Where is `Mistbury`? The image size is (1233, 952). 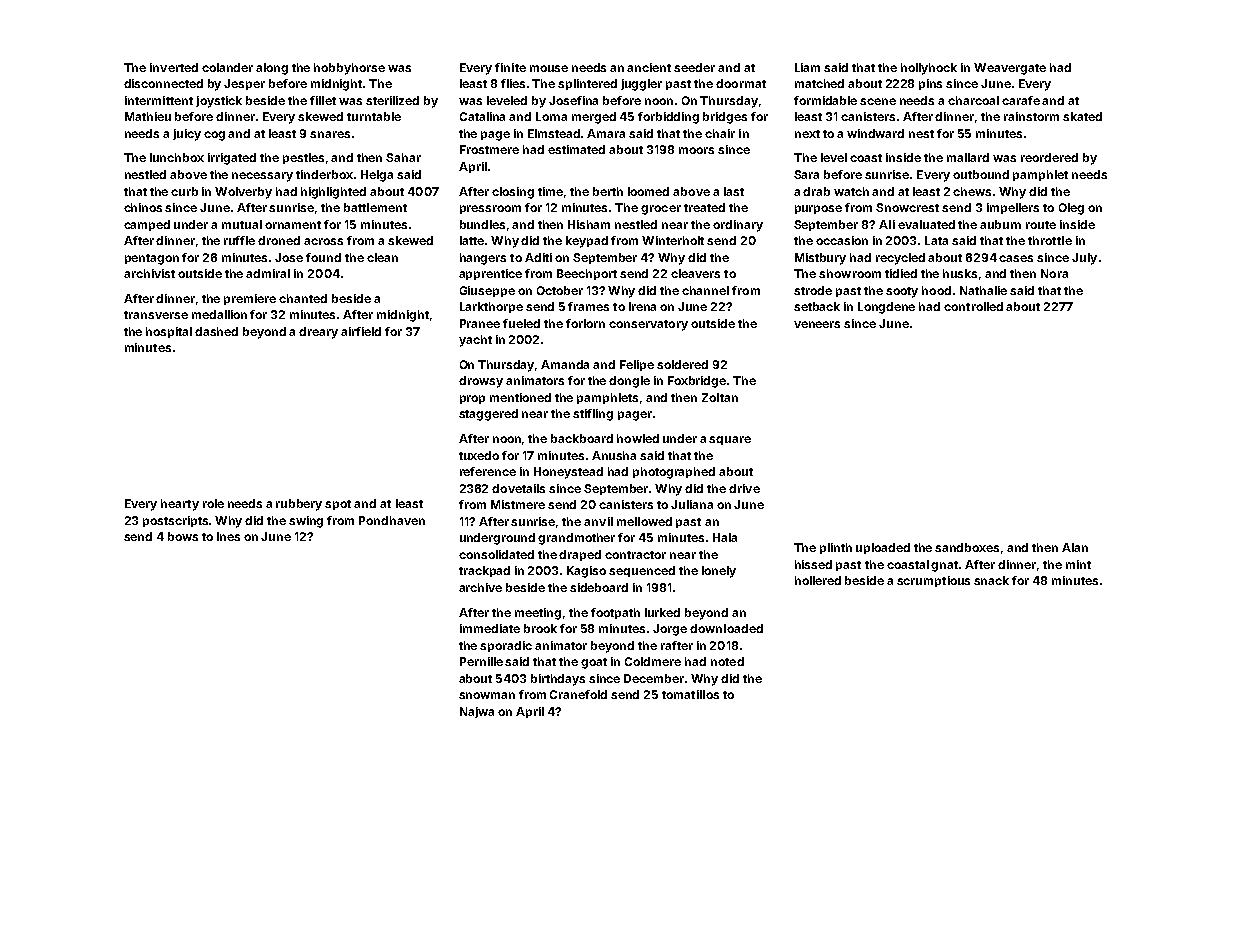
Mistbury is located at coordinates (820, 259).
